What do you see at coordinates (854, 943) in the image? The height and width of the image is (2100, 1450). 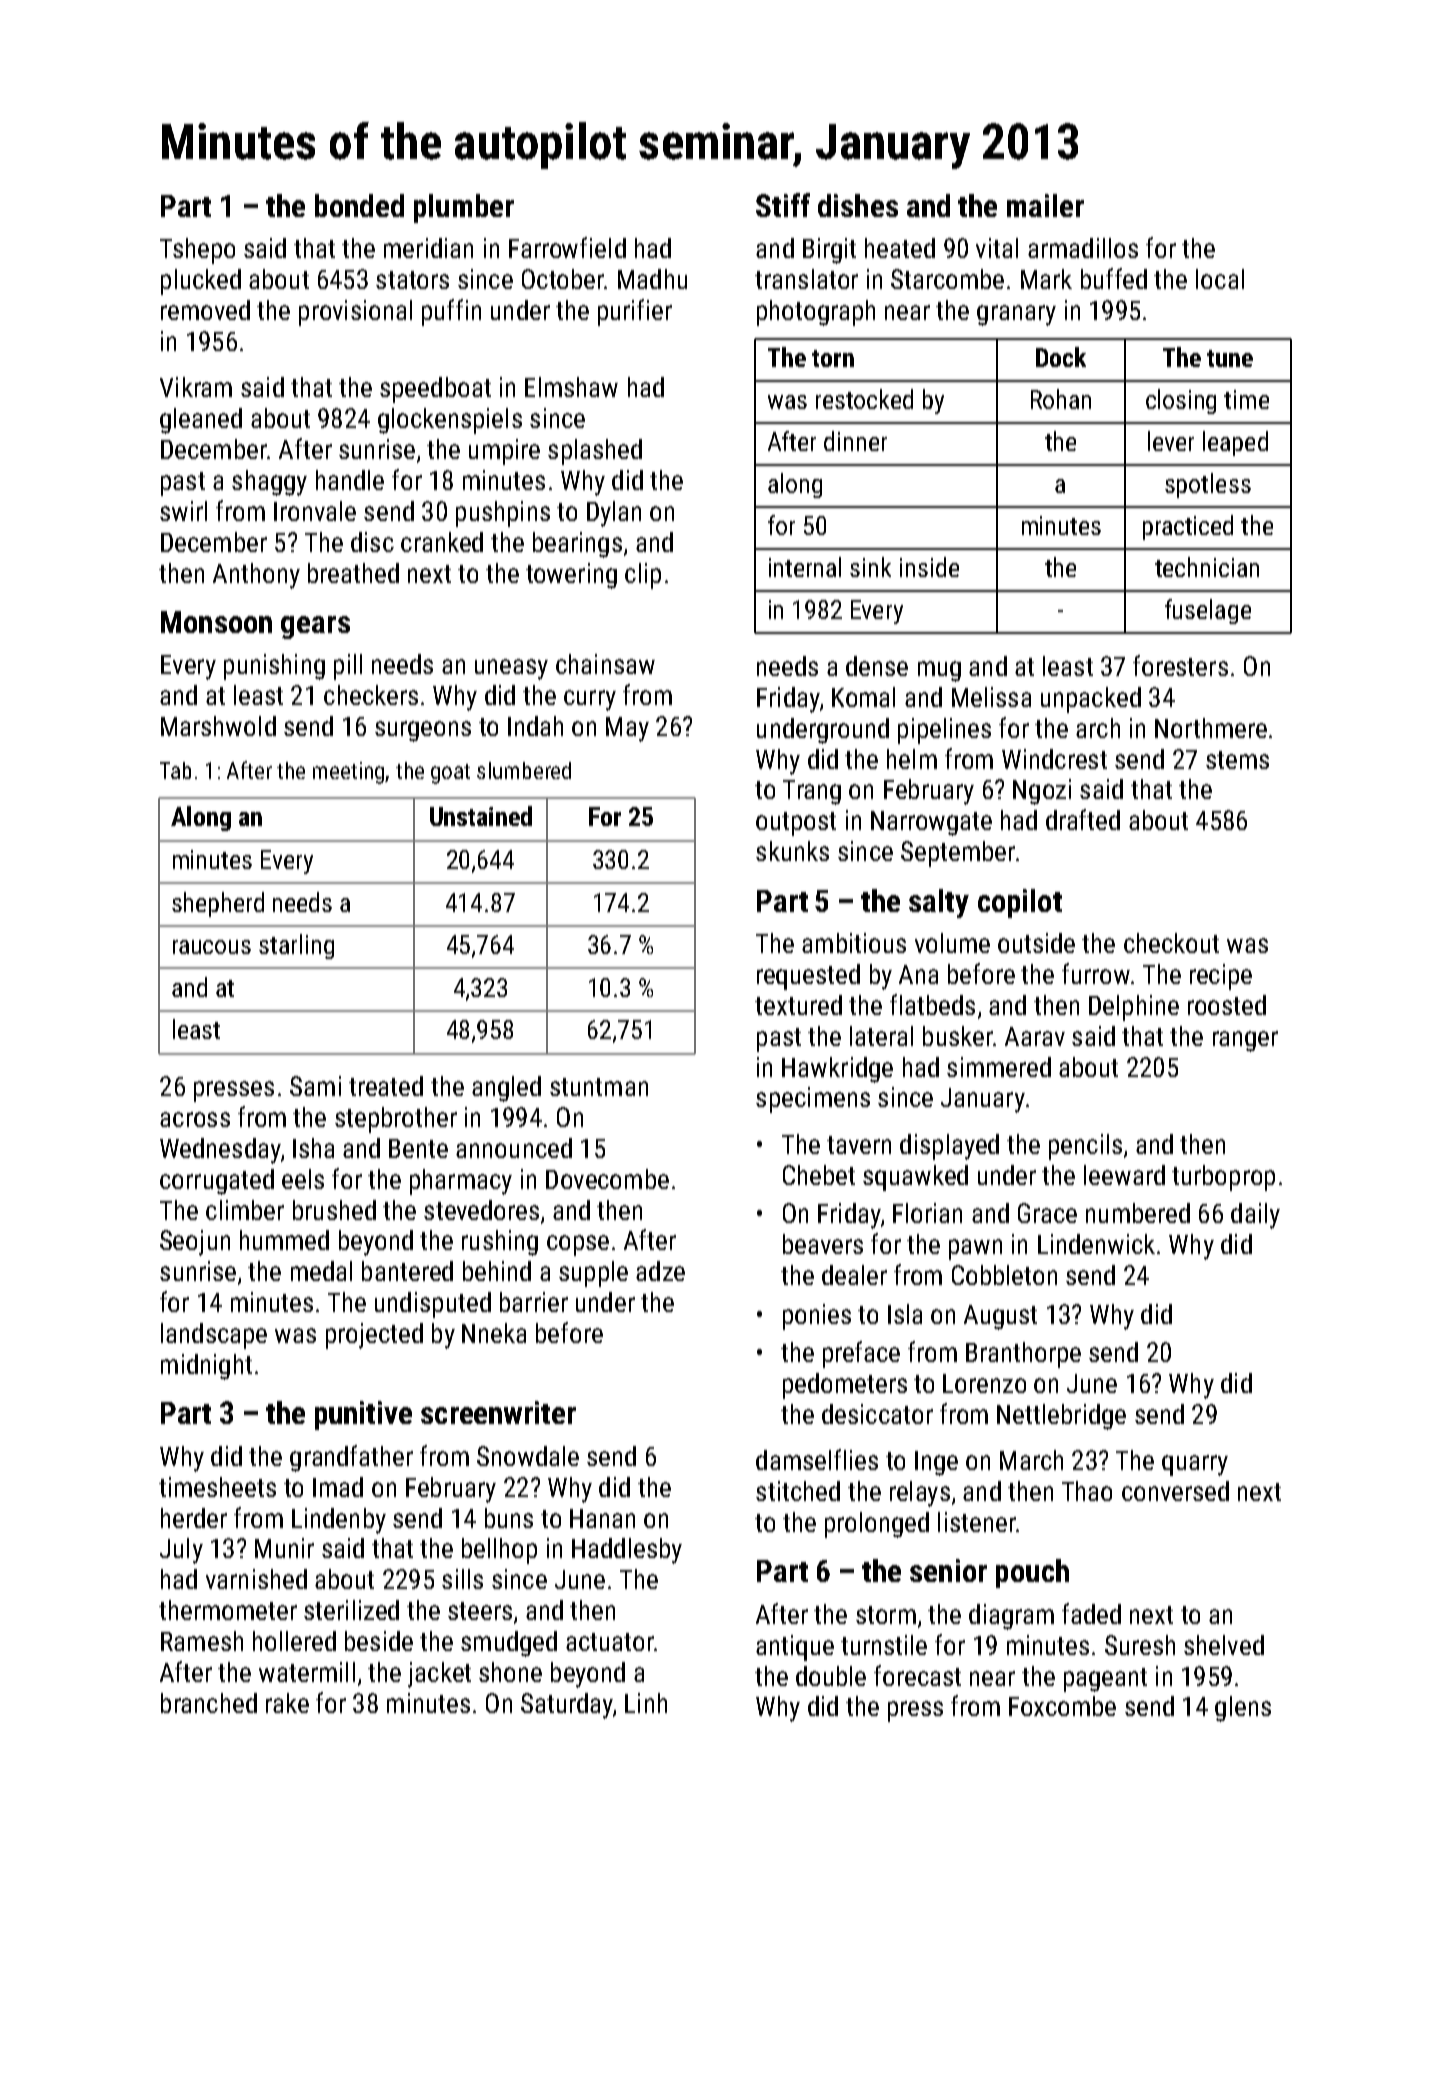 I see `ambitious` at bounding box center [854, 943].
